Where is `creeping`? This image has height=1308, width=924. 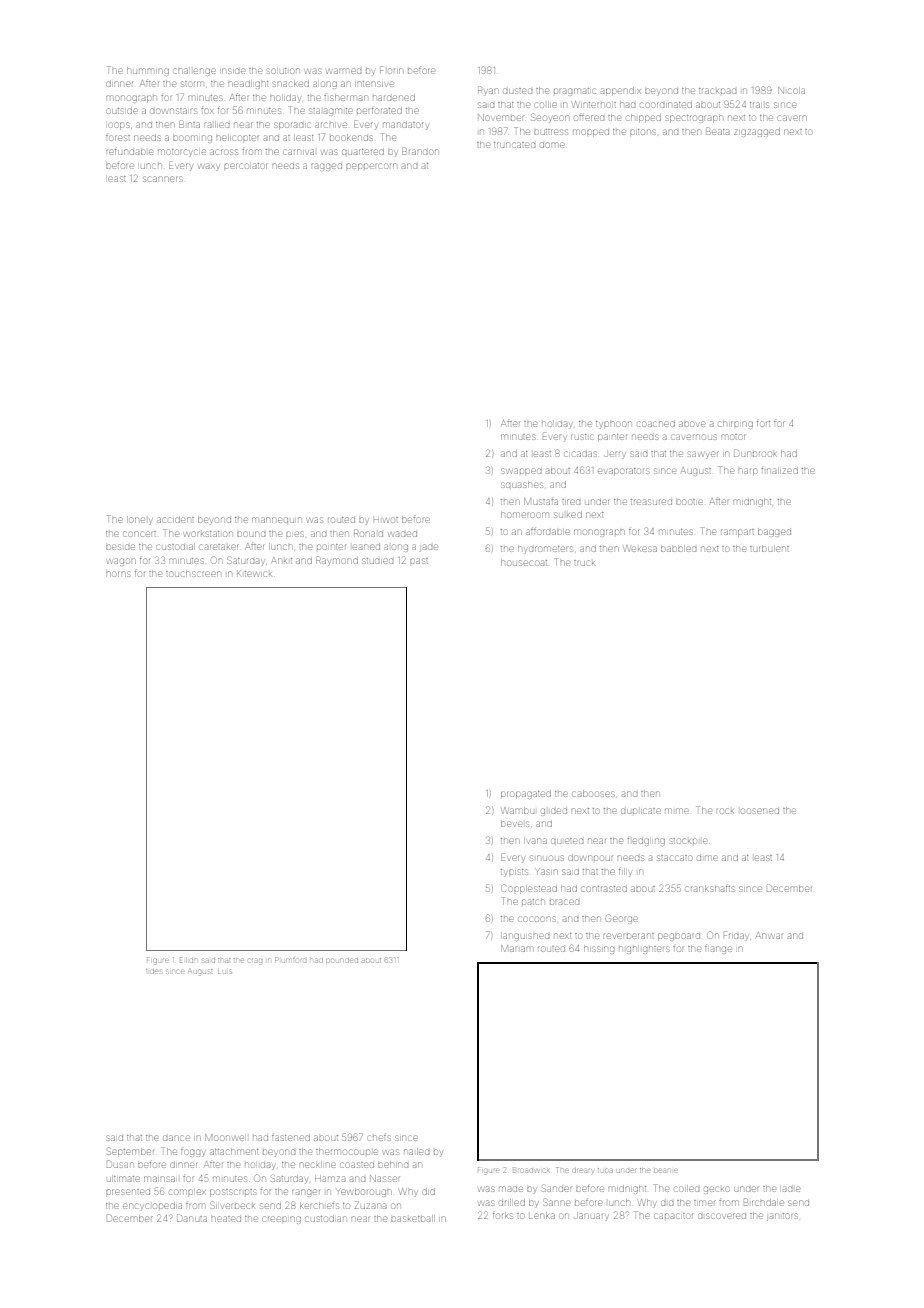
creeping is located at coordinates (282, 1220).
